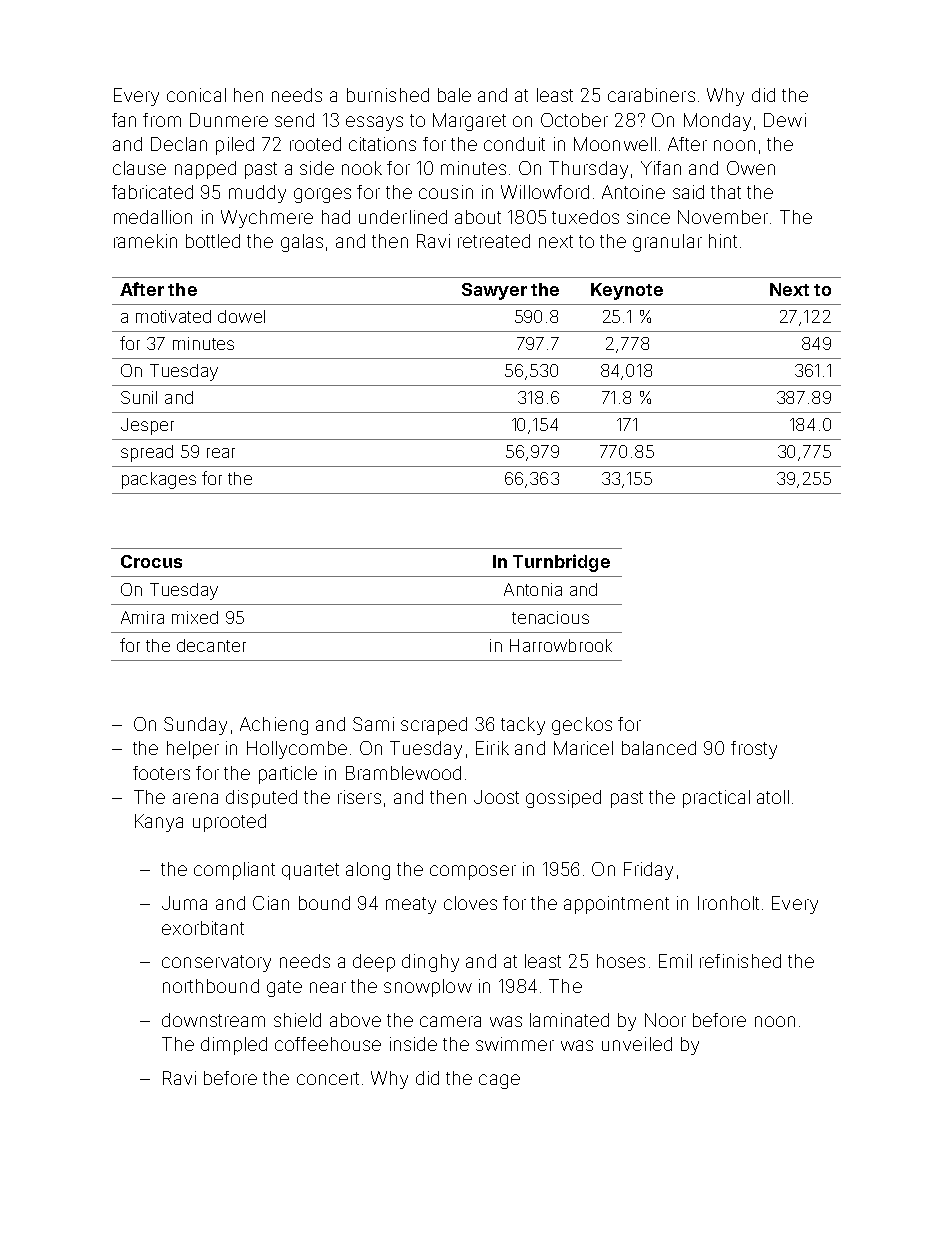 This screenshot has width=952, height=1233. I want to click on cloves, so click(470, 903).
